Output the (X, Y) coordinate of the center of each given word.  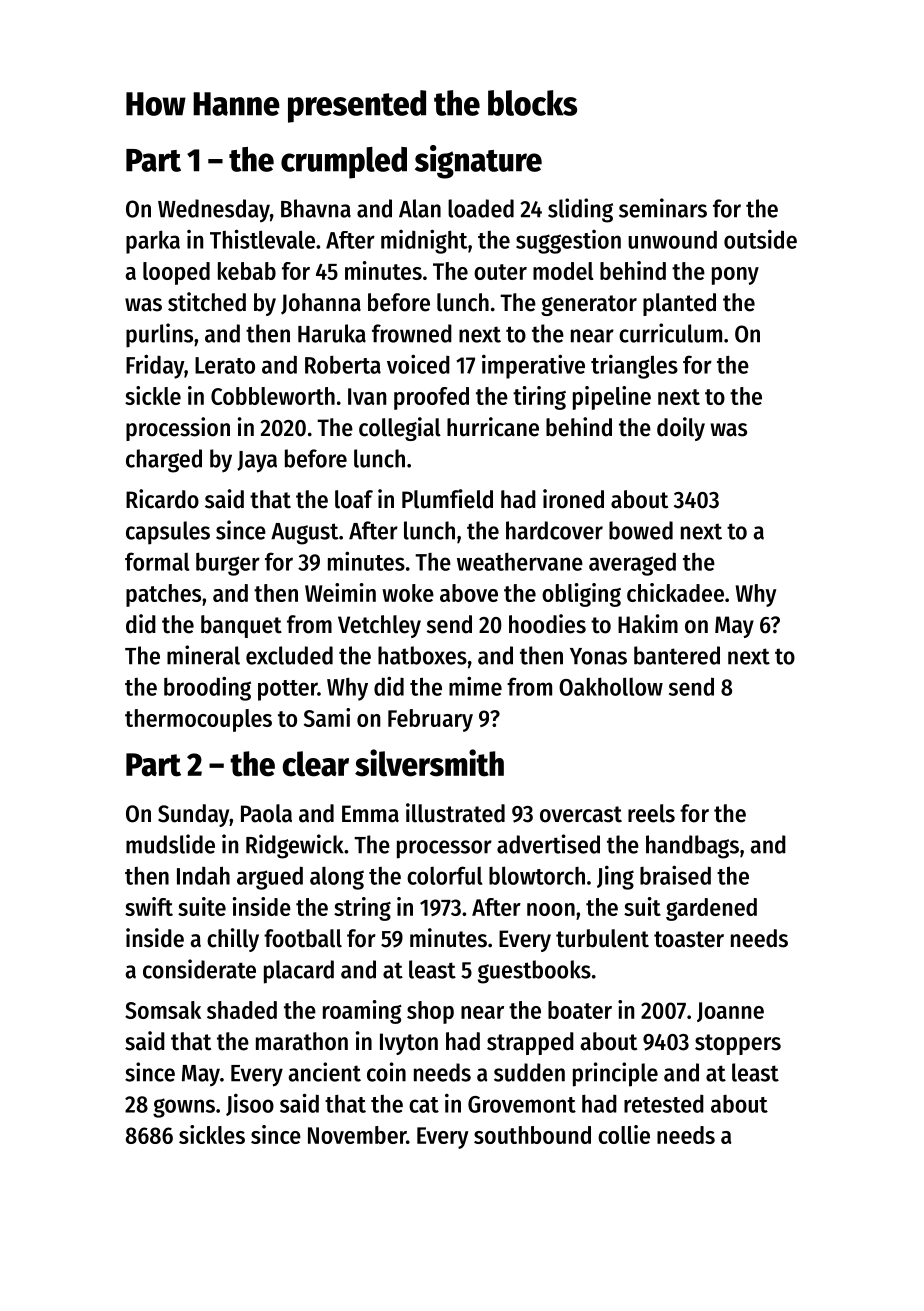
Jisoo (250, 1104)
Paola (266, 813)
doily (681, 429)
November (357, 1135)
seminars (663, 208)
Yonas (598, 656)
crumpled (344, 163)
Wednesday (214, 211)
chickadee (675, 592)
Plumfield (447, 499)
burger (228, 564)
